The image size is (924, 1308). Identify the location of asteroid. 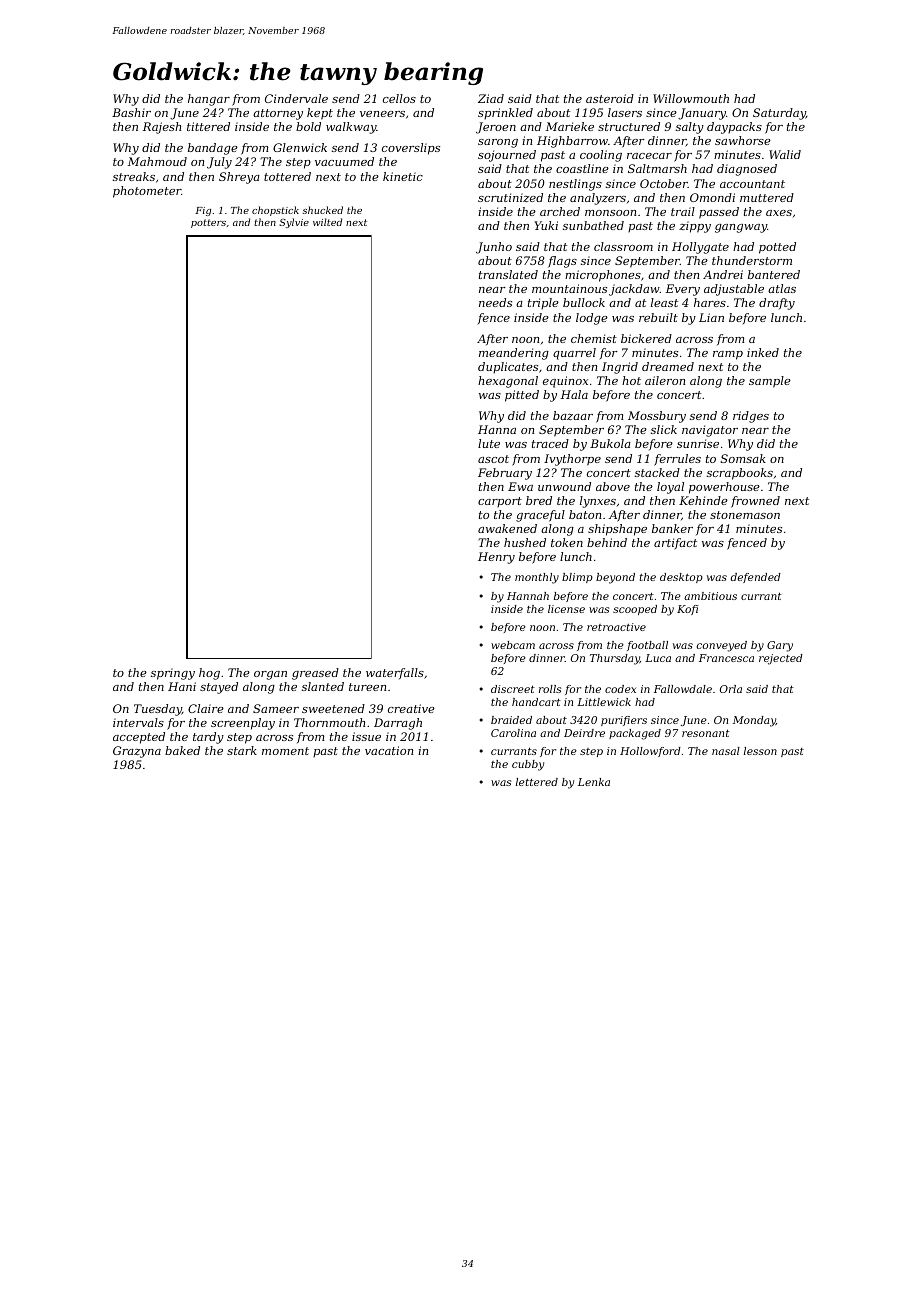
(610, 98).
